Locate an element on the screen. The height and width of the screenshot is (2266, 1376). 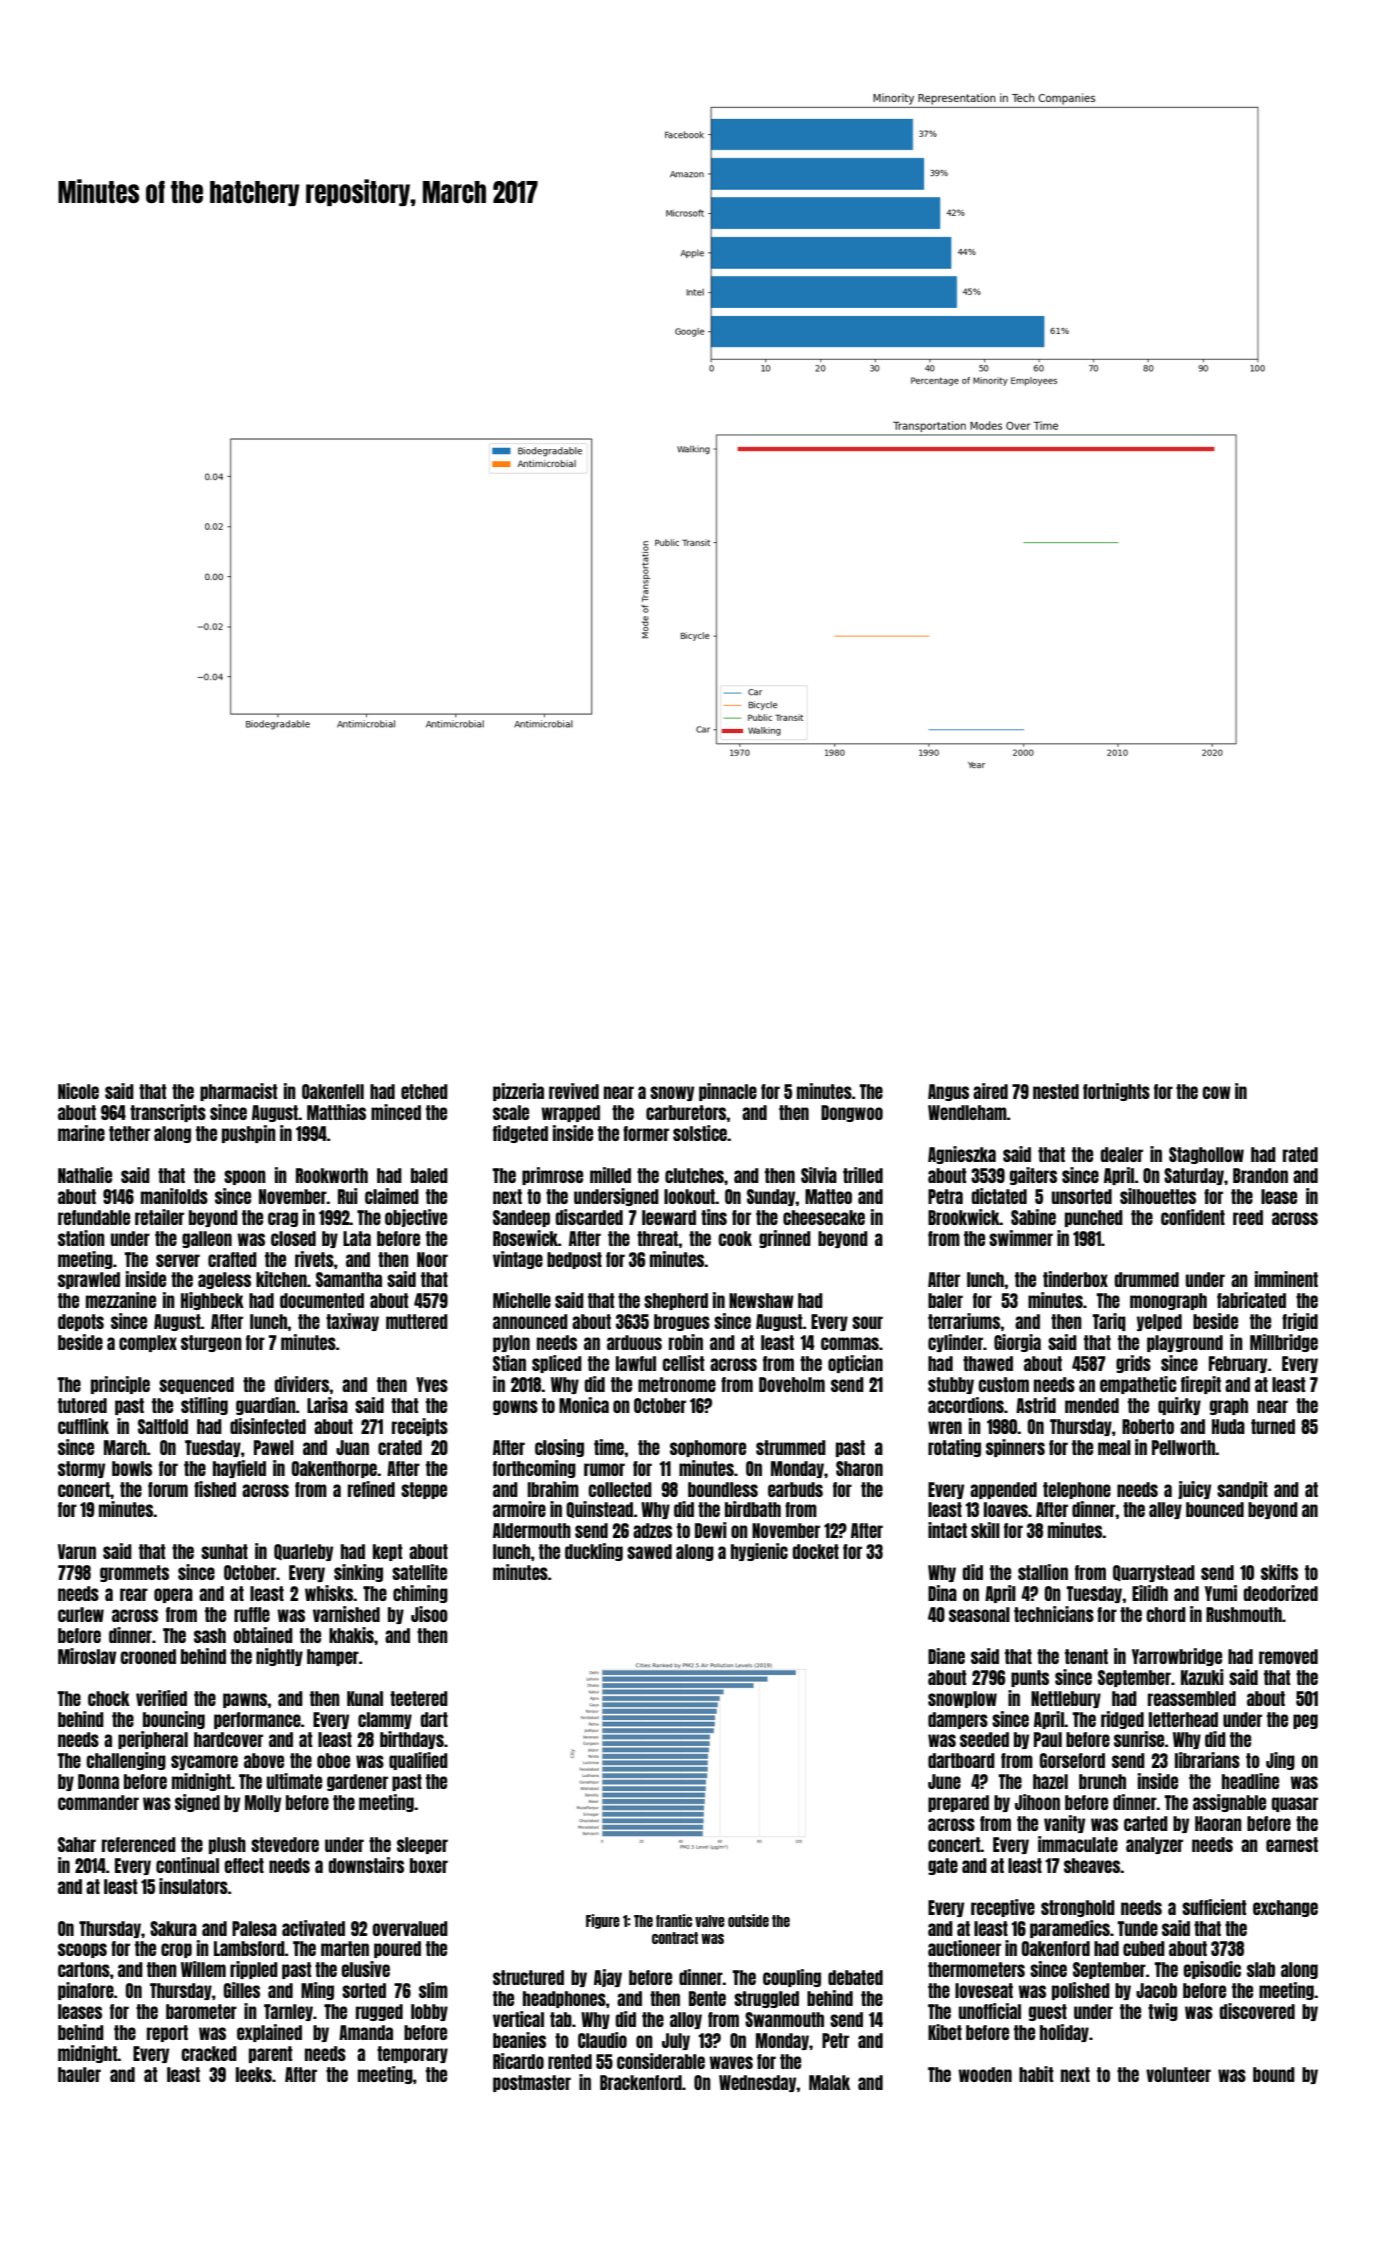
fortnights is located at coordinates (1116, 1092).
